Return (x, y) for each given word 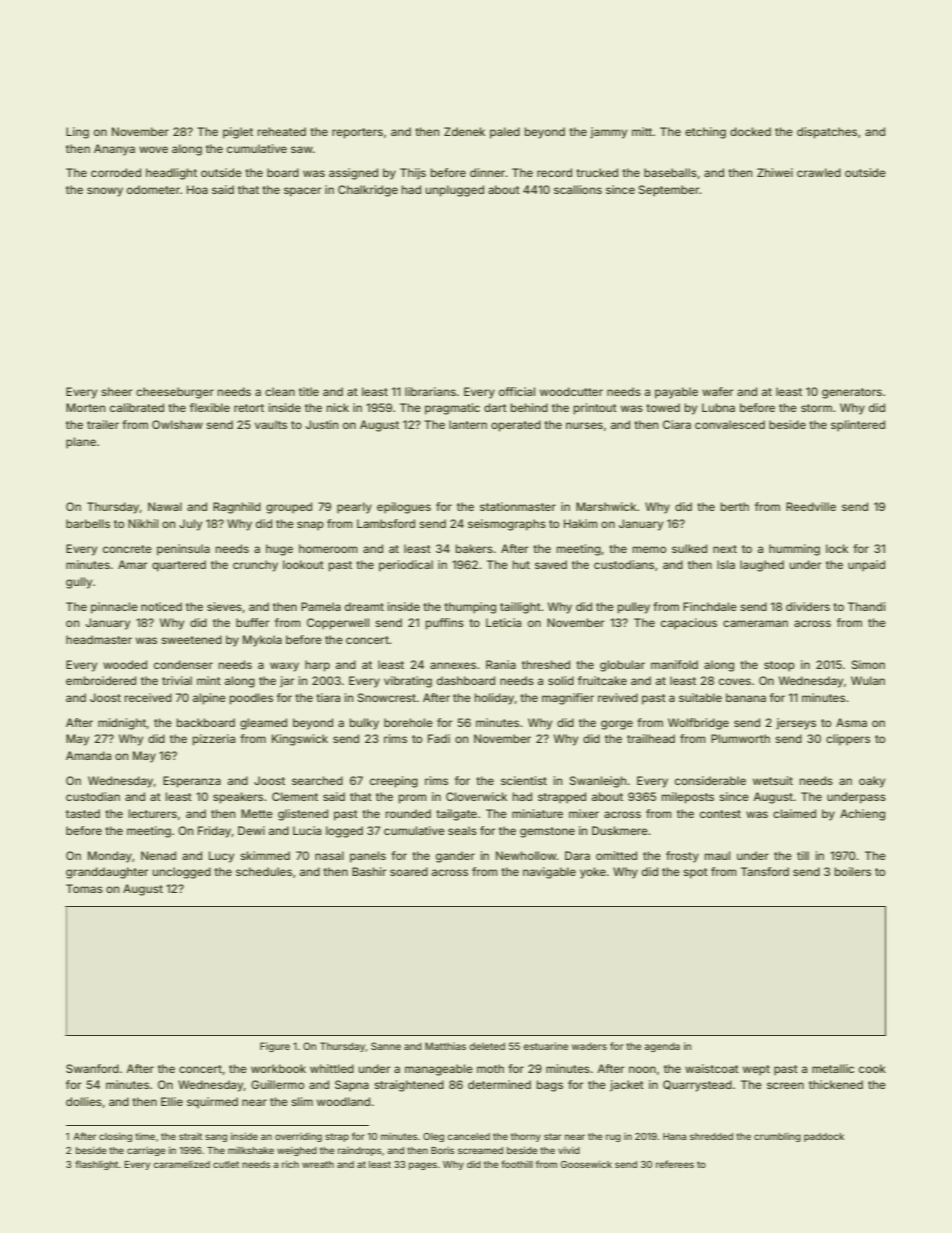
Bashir (369, 871)
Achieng (862, 815)
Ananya (114, 150)
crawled (819, 172)
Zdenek (464, 131)
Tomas (84, 888)
